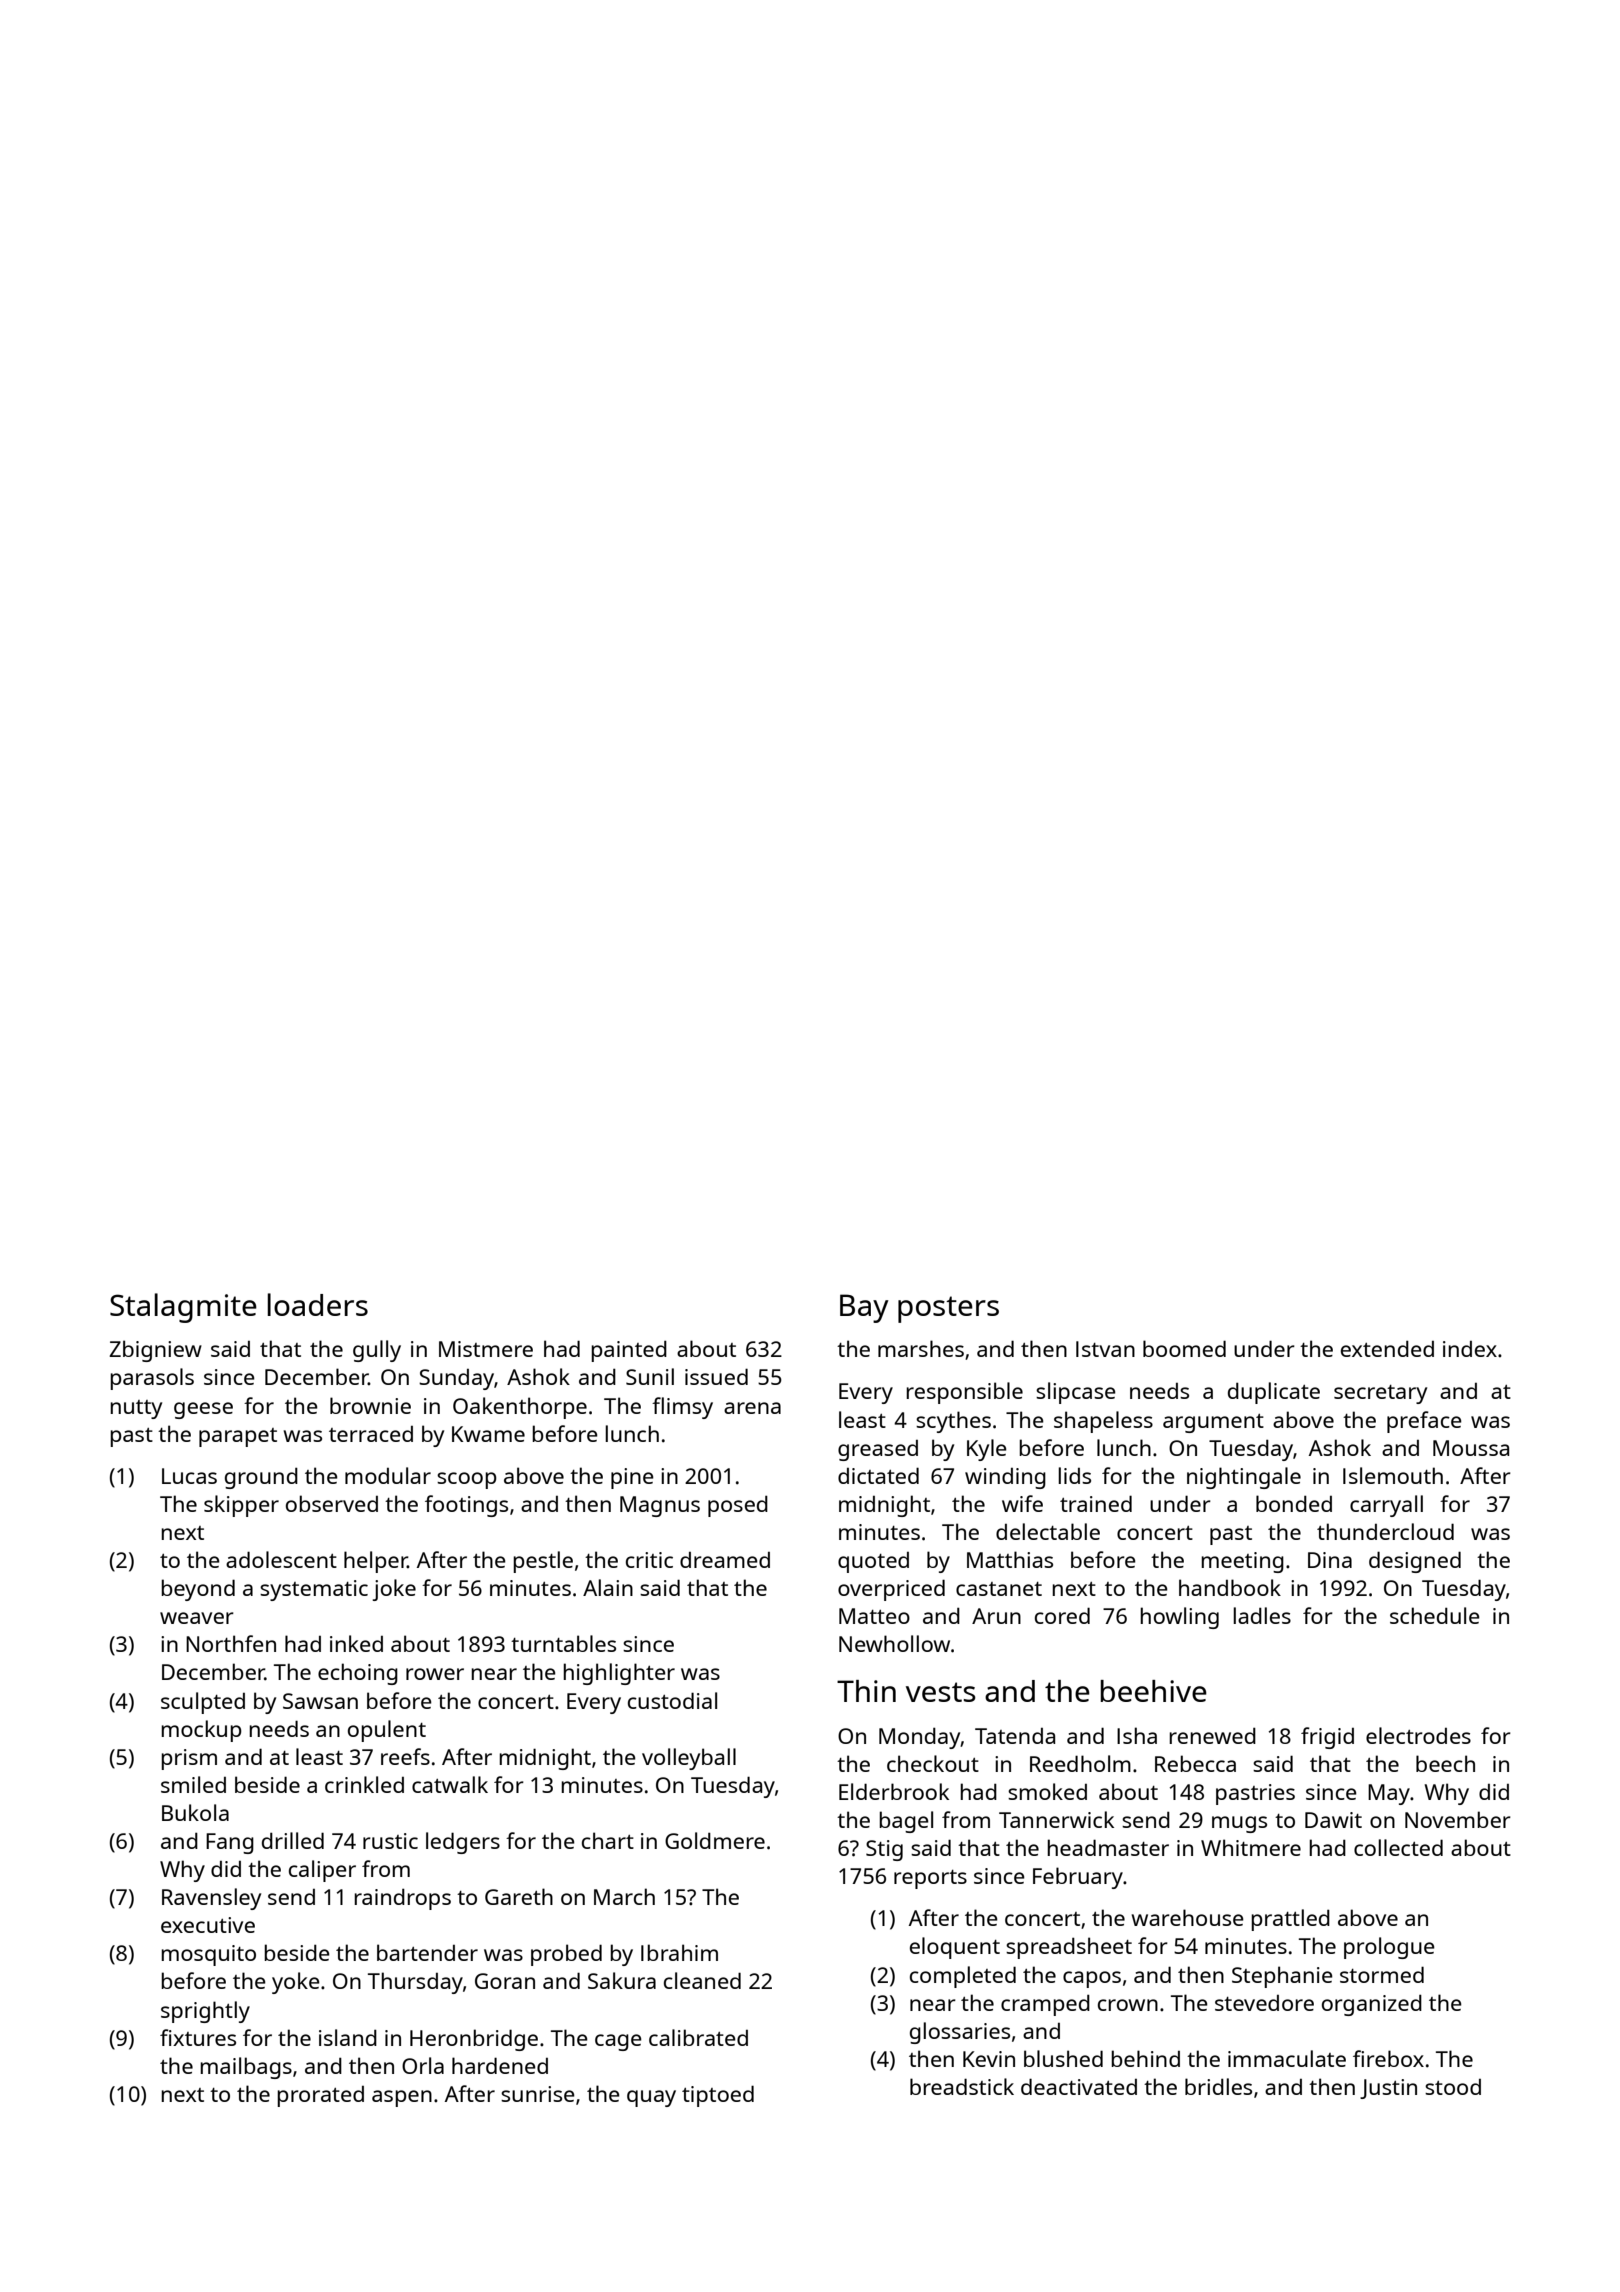 The image size is (1620, 2292). Describe the element at coordinates (1388, 2089) in the screenshot. I see `Justin` at that location.
